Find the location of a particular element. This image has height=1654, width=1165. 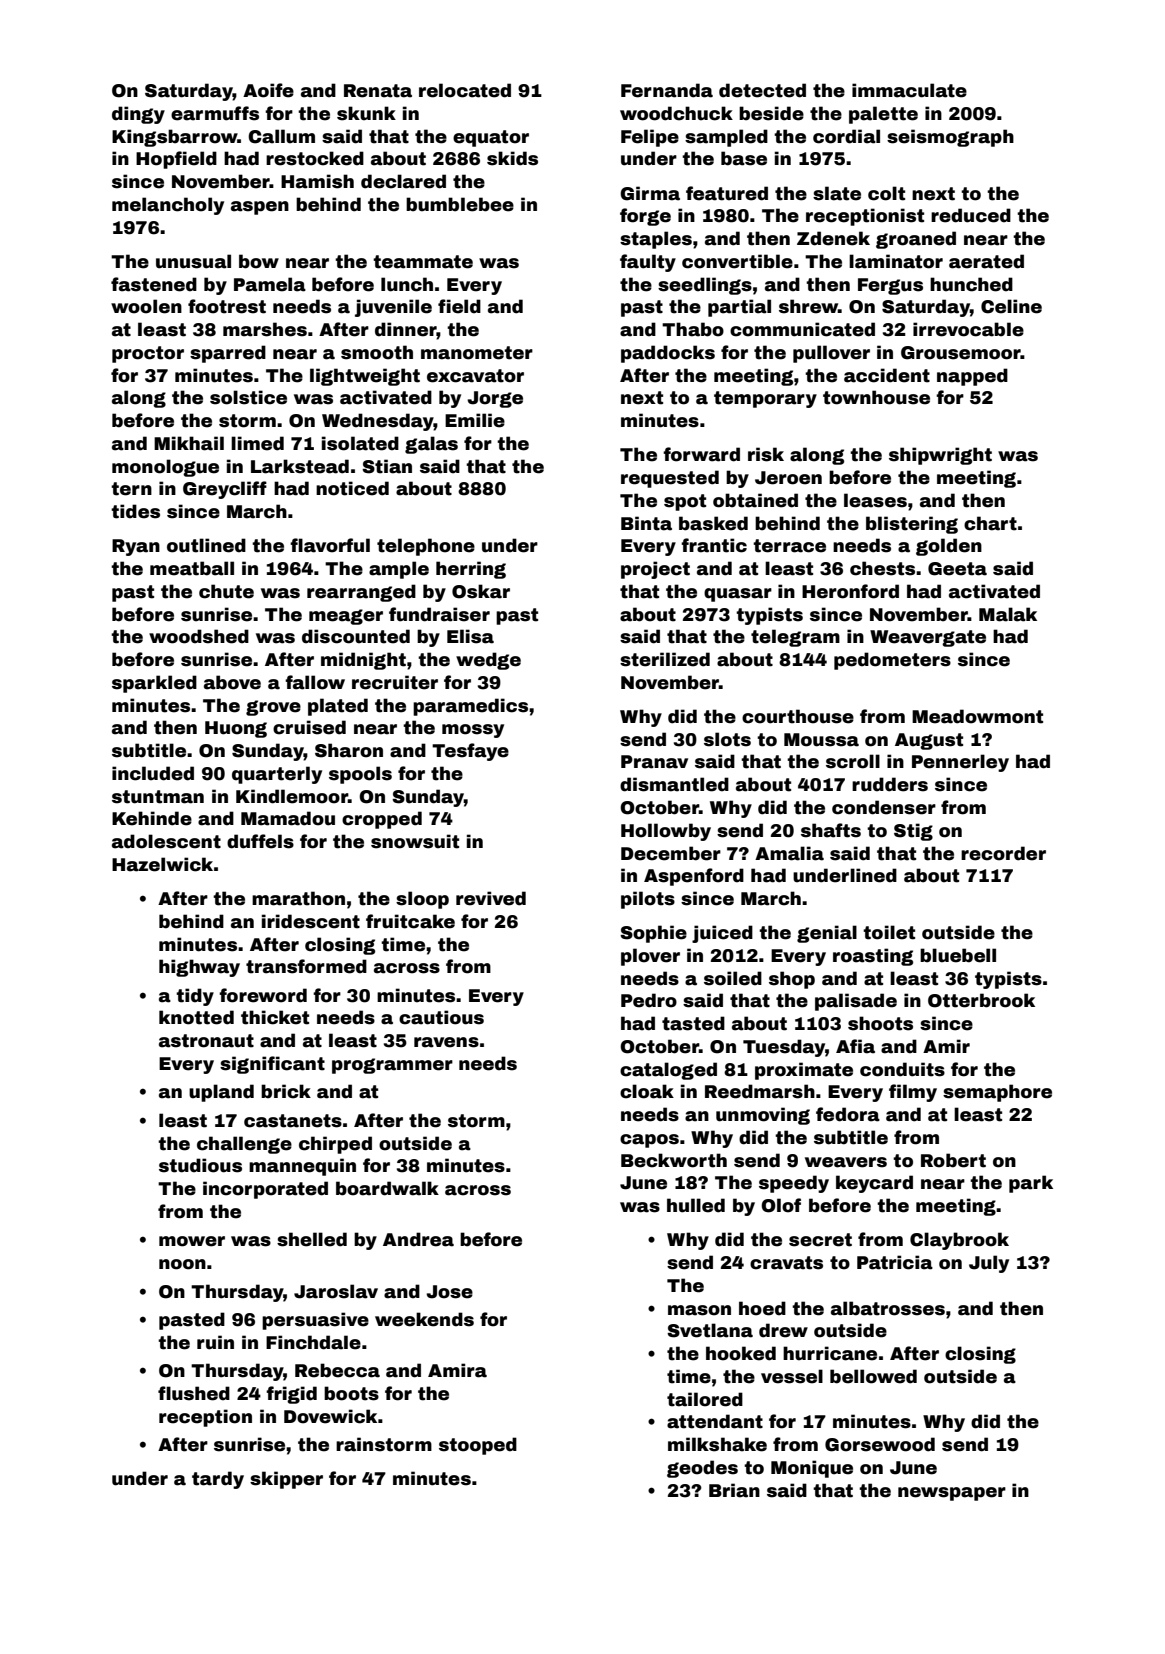

juiced is located at coordinates (722, 934).
